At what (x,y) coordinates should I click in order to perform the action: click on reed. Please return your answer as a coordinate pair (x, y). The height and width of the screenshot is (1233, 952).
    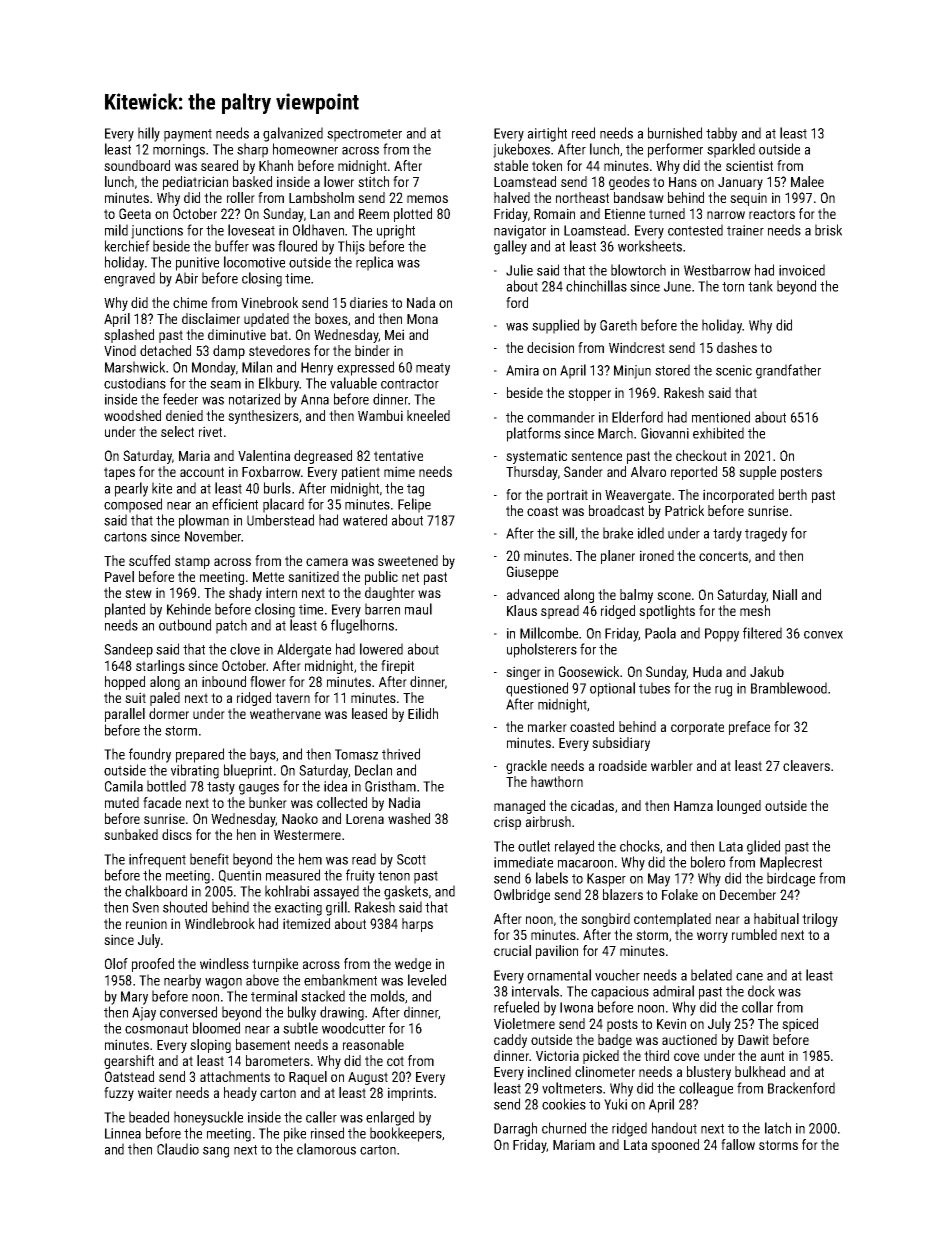
    Looking at the image, I should click on (583, 133).
